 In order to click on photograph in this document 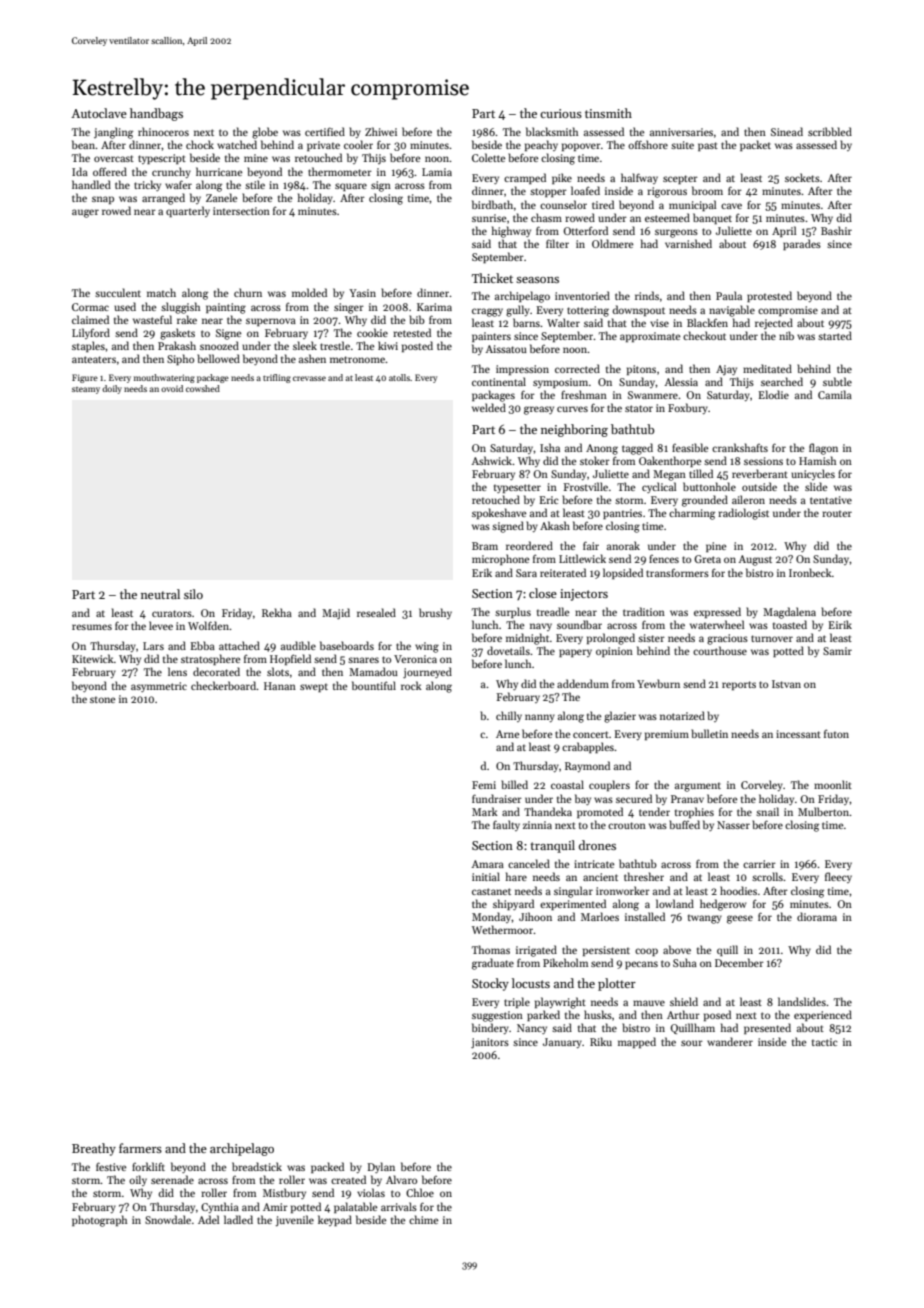, I will do `click(99, 1221)`.
